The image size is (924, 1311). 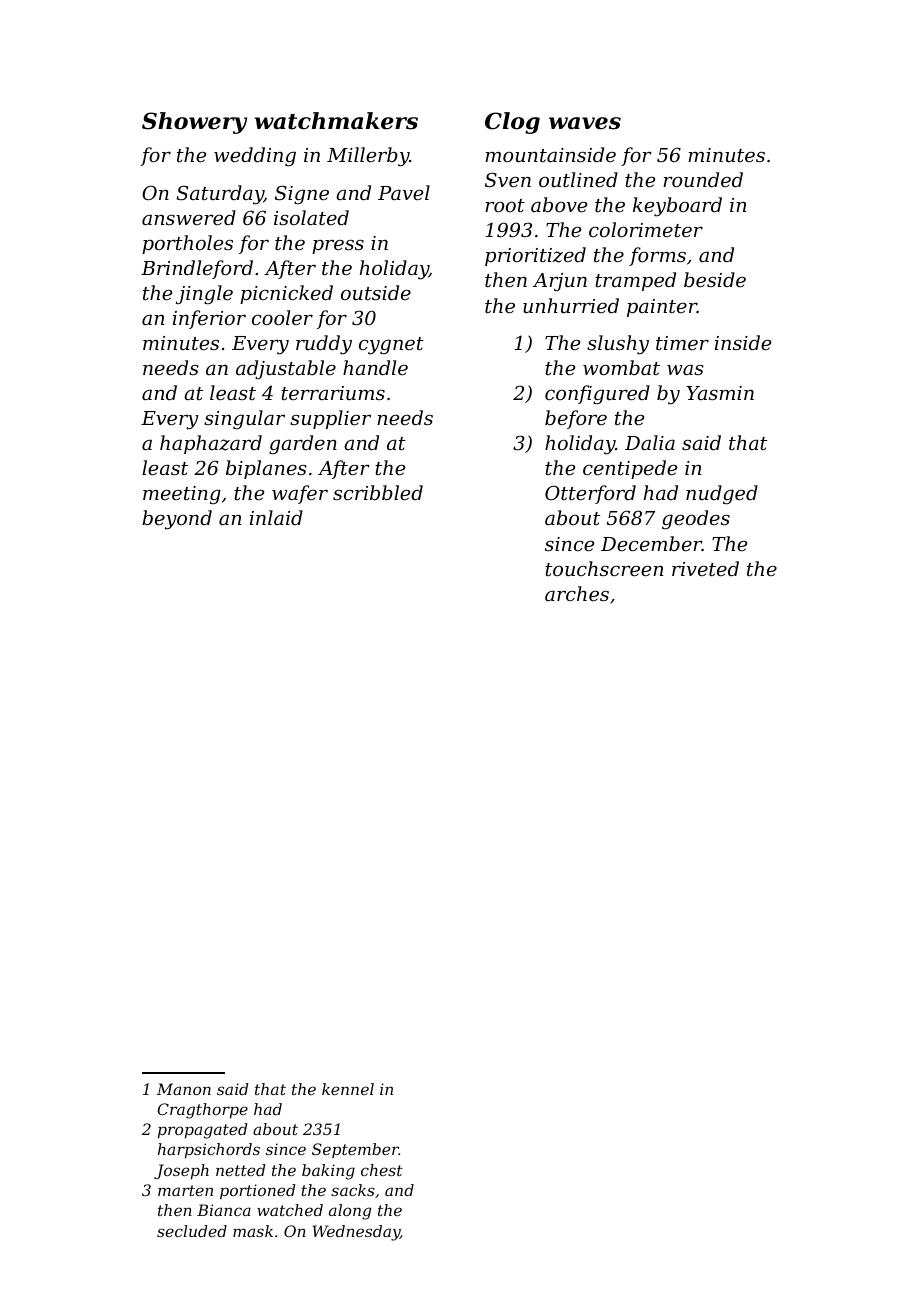 I want to click on along, so click(x=350, y=1212).
